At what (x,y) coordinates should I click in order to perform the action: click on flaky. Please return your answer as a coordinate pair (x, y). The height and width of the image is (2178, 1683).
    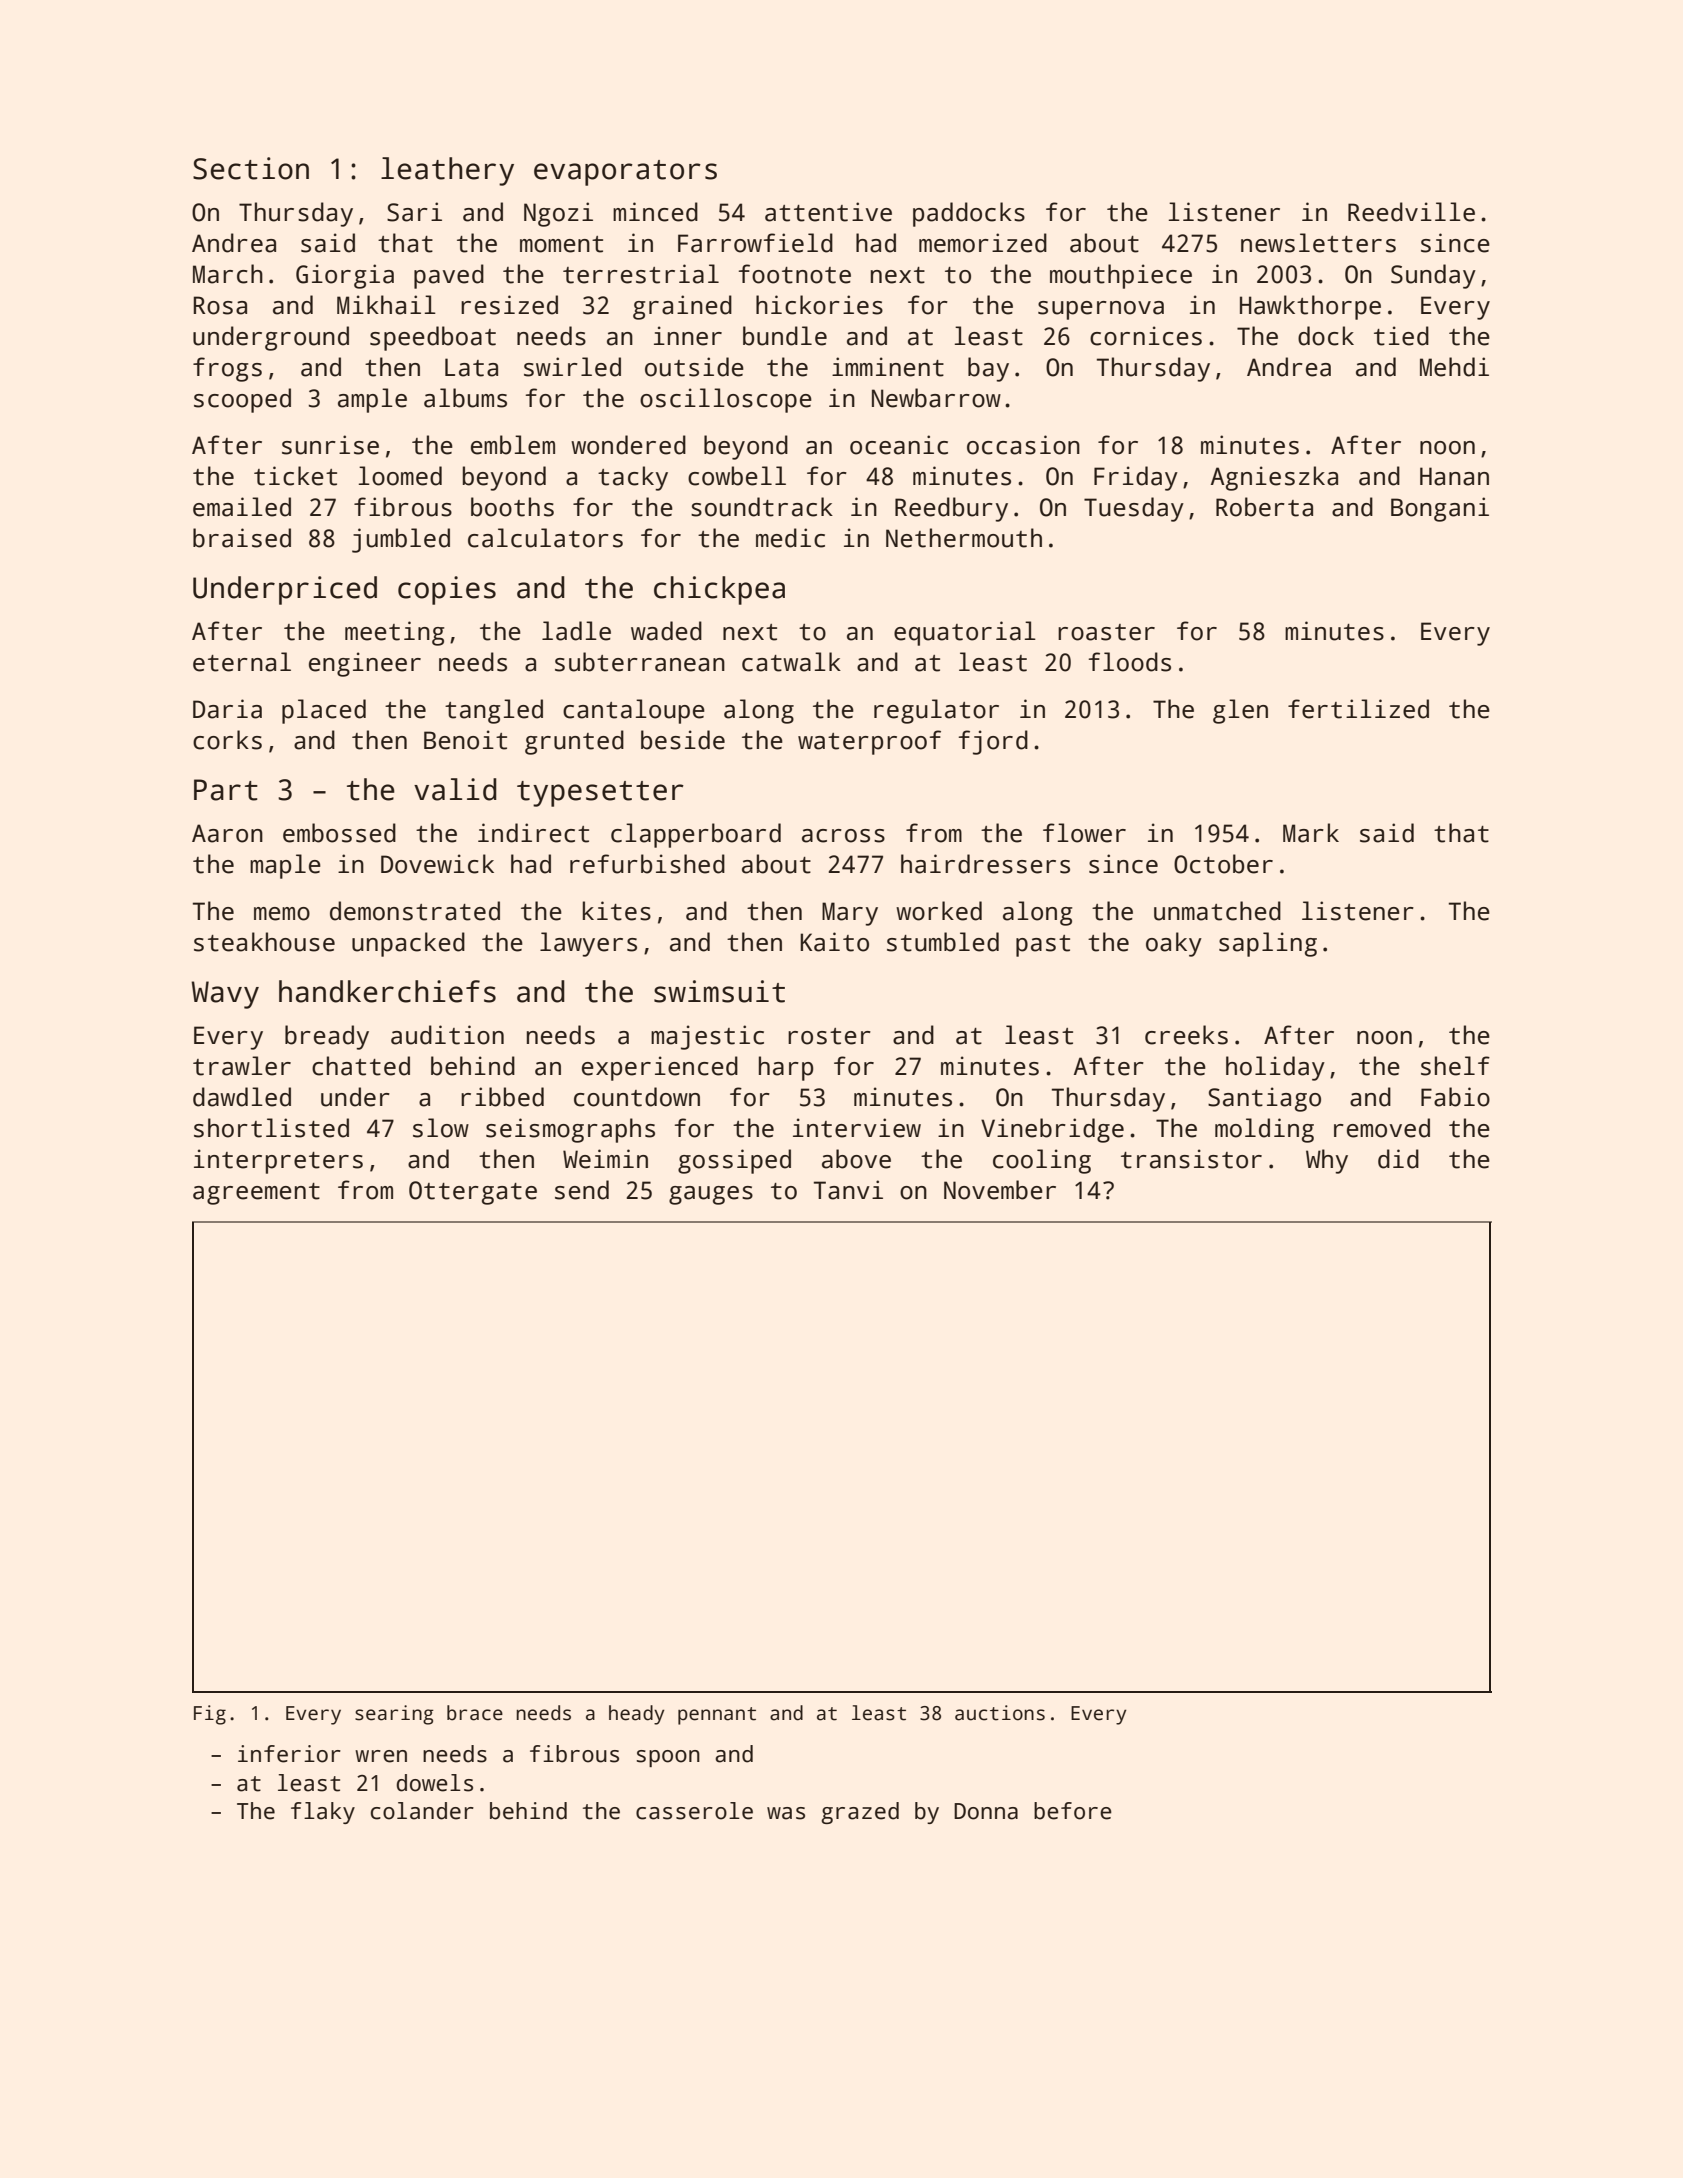
    Looking at the image, I should click on (323, 1813).
